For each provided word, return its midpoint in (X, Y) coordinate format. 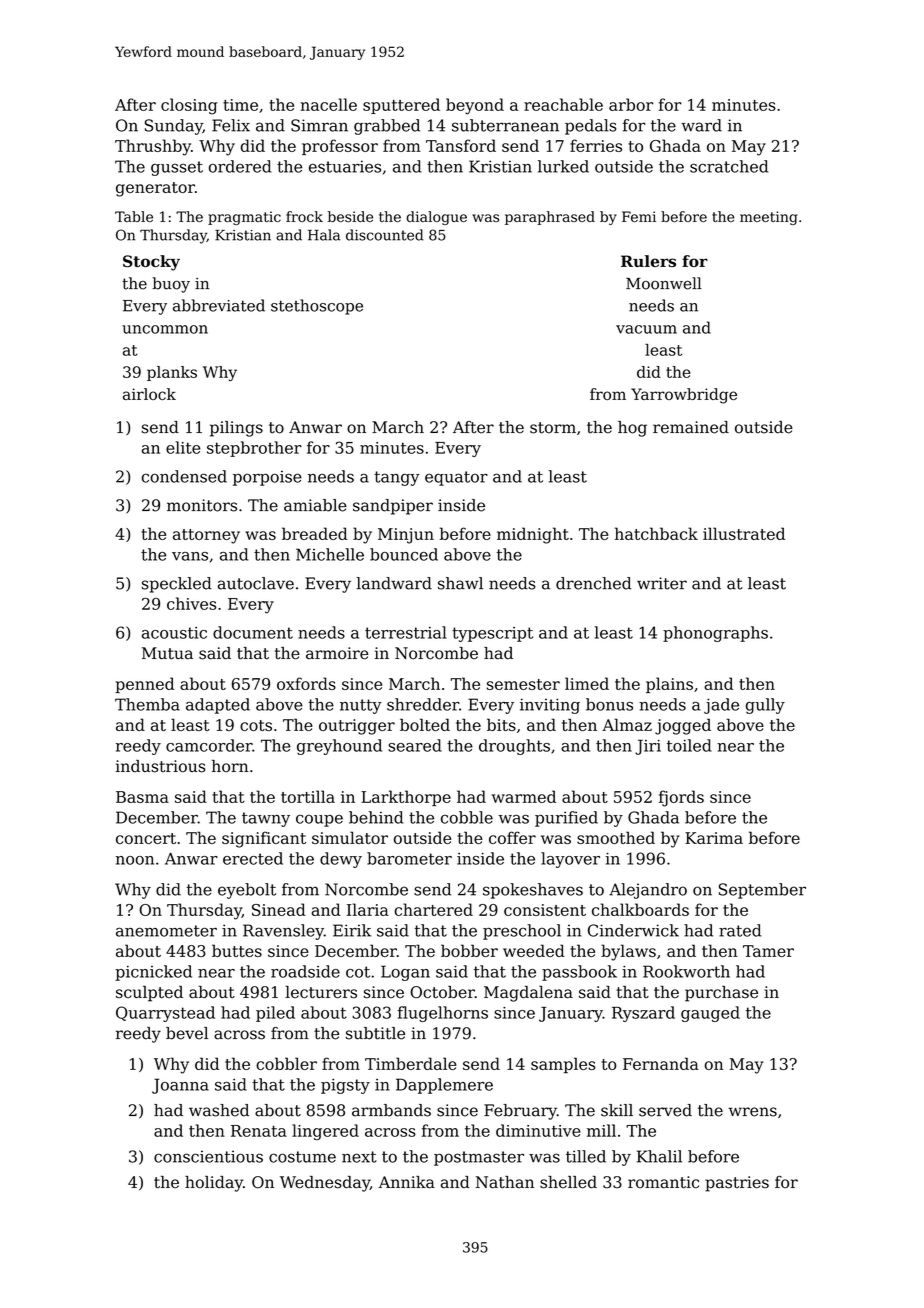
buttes (237, 950)
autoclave (256, 583)
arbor (631, 104)
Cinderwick (633, 930)
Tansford (461, 145)
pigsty (345, 1086)
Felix (231, 125)
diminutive (538, 1130)
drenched (594, 583)
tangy (397, 478)
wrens (753, 1112)
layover (570, 860)
